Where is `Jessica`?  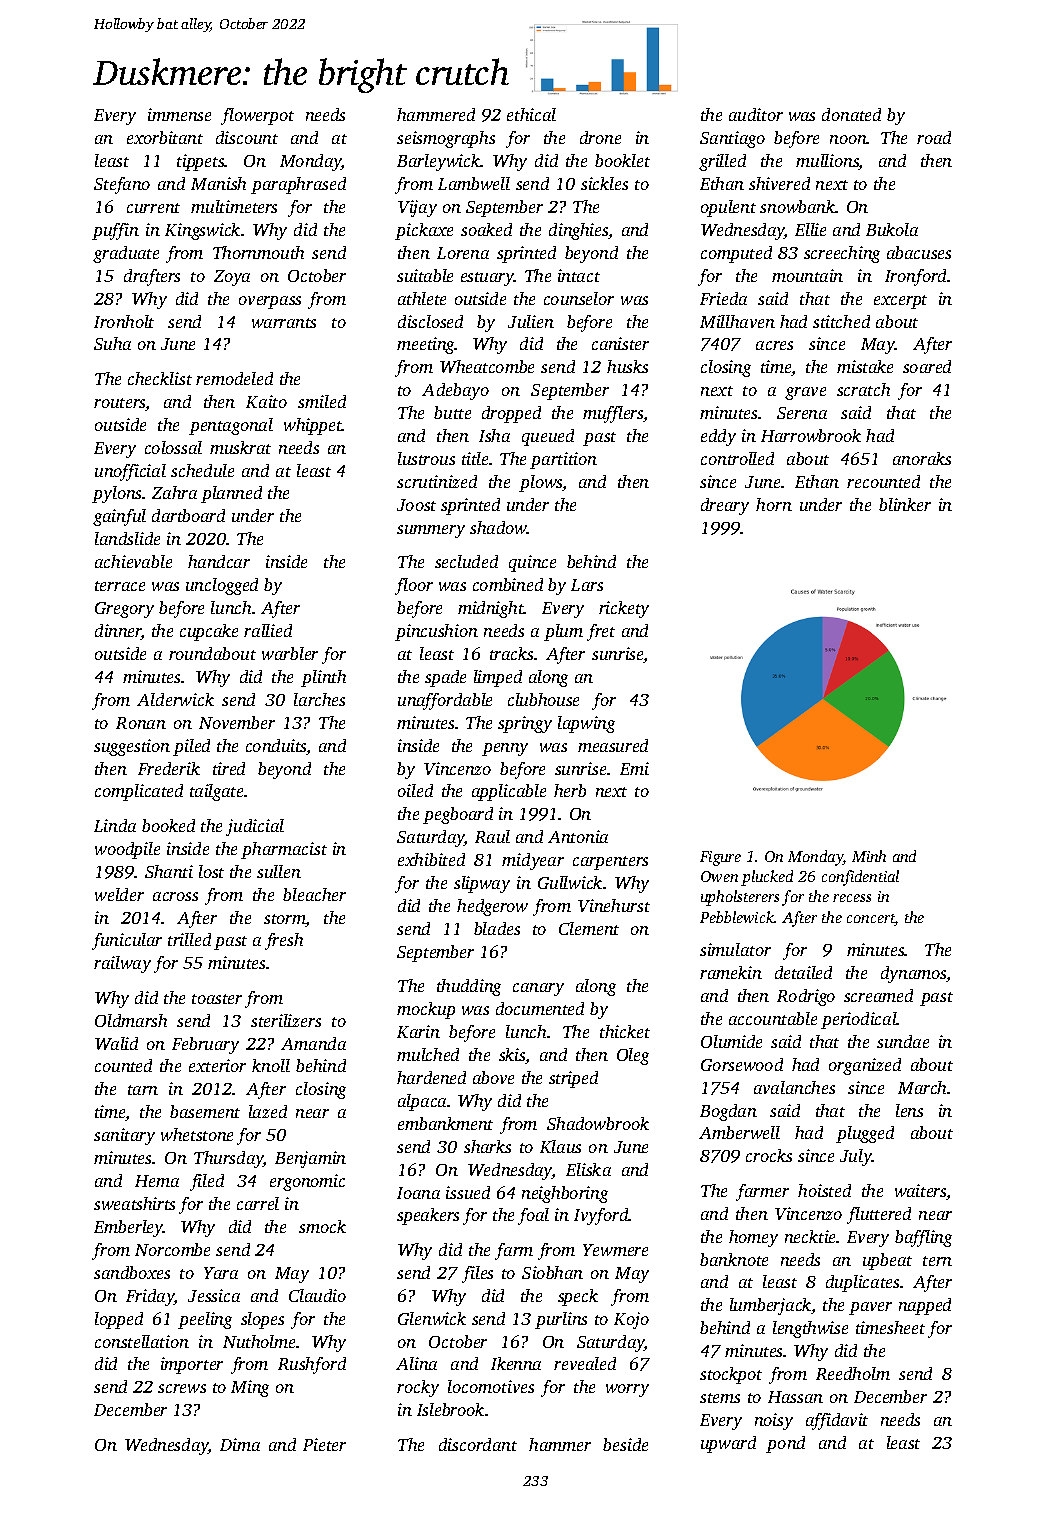
Jessica is located at coordinates (214, 1295).
